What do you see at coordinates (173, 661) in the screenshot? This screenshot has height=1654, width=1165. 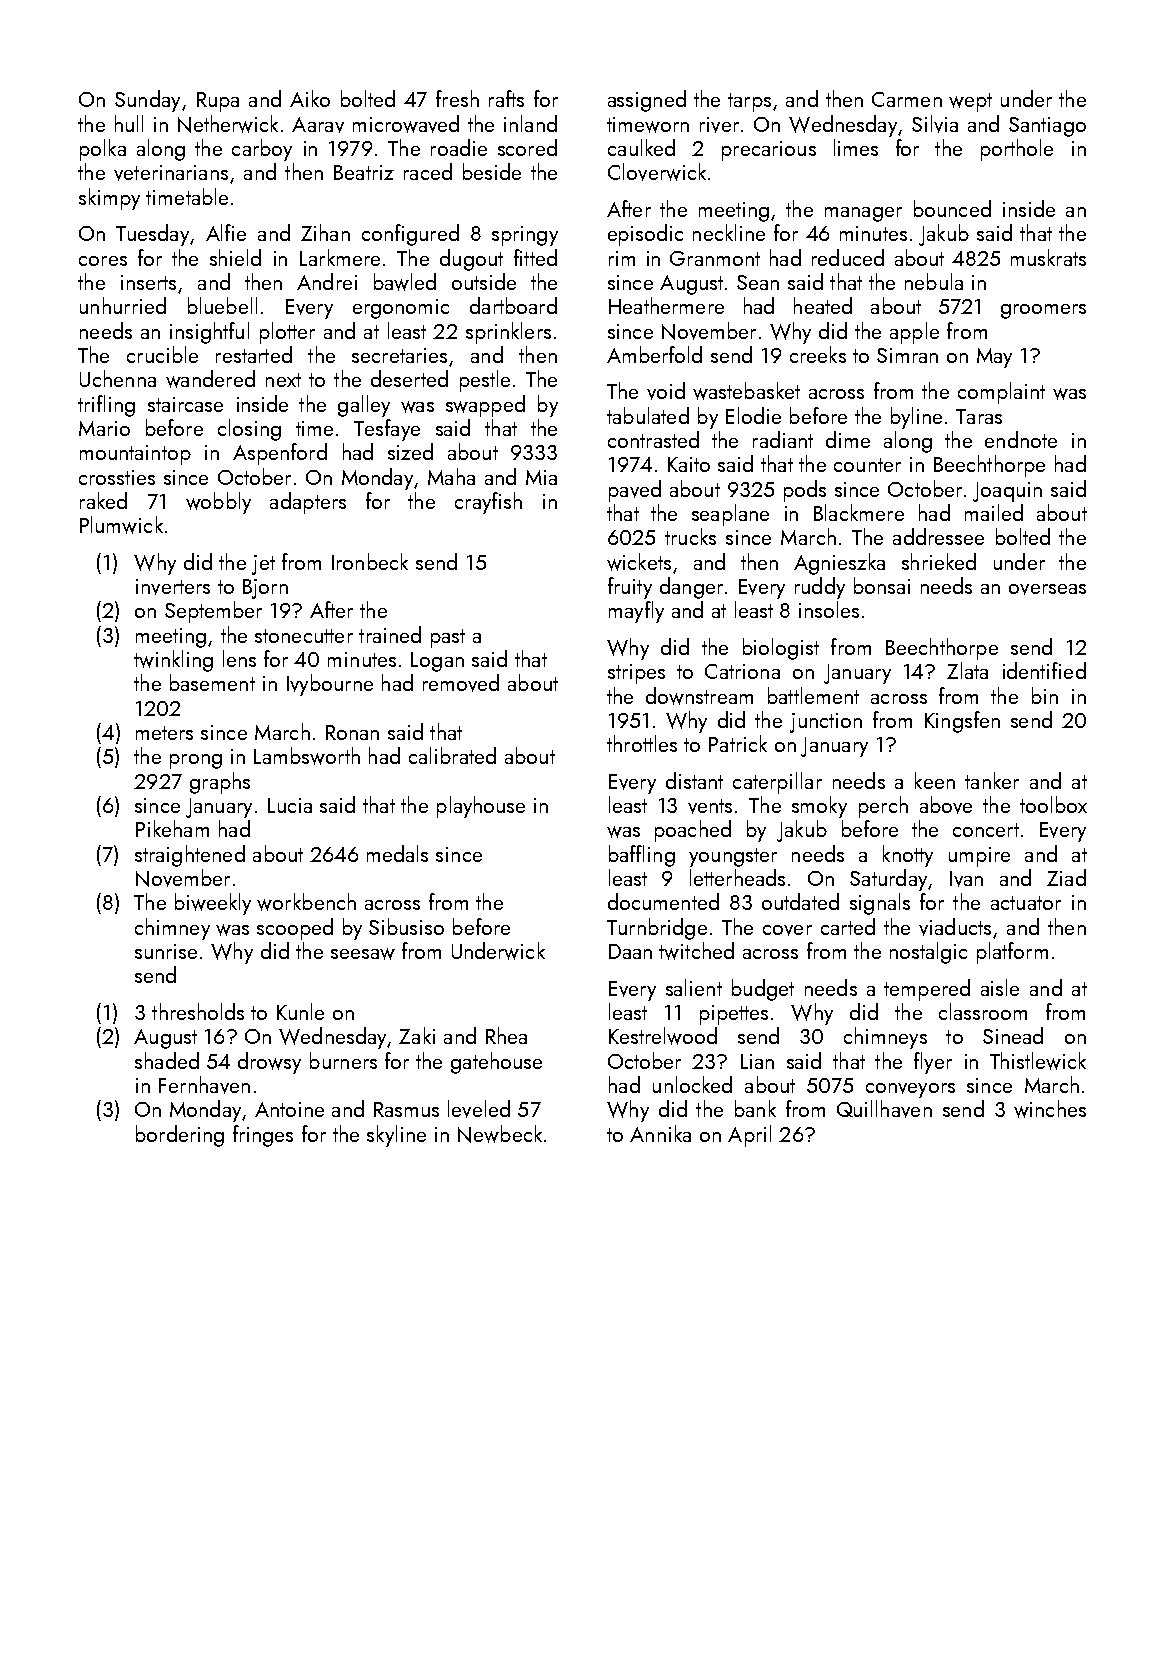 I see `twinkling` at bounding box center [173, 661].
